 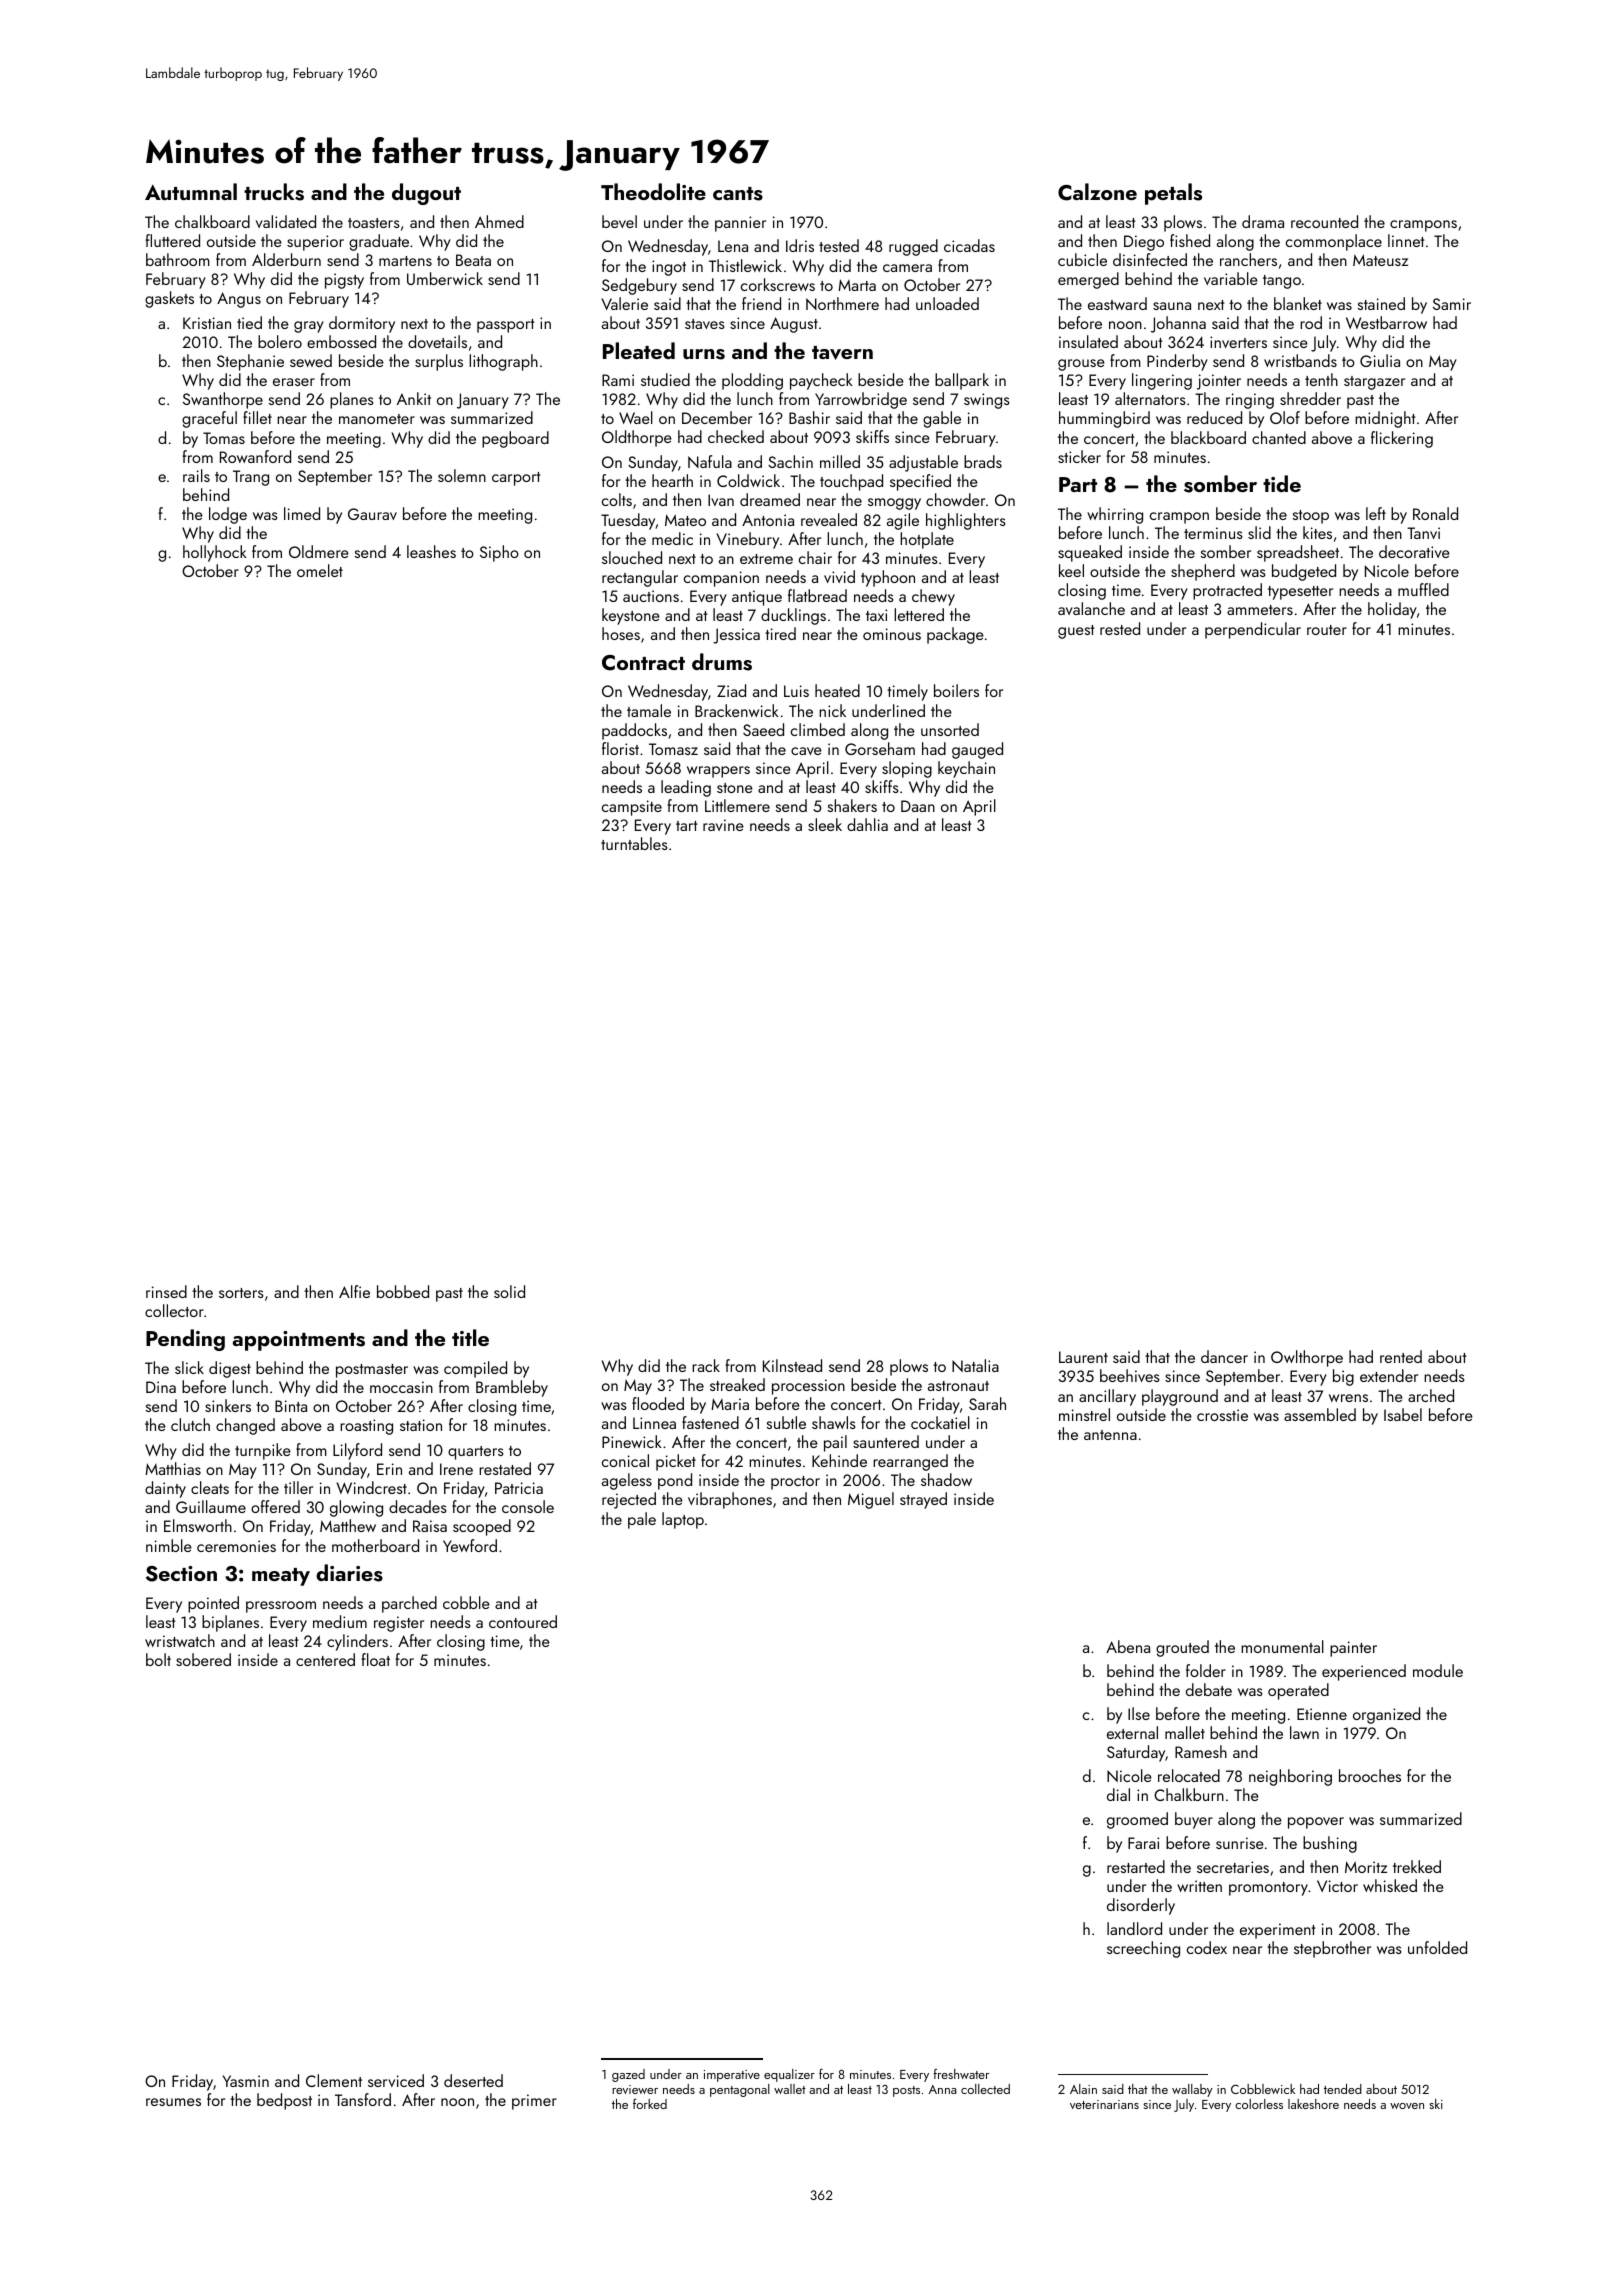 I want to click on studied, so click(x=665, y=379).
